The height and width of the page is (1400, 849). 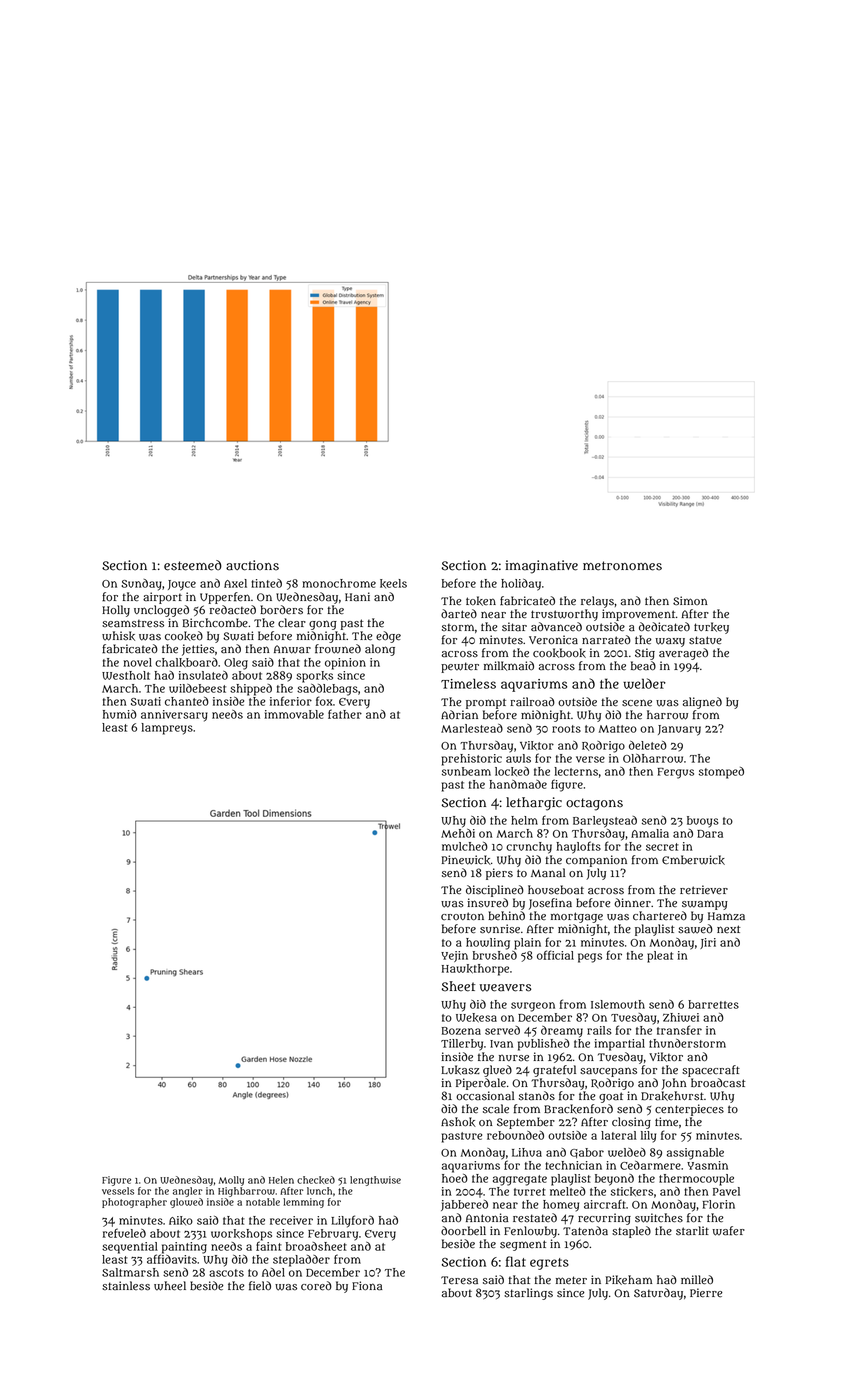 I want to click on crouton, so click(x=462, y=916).
